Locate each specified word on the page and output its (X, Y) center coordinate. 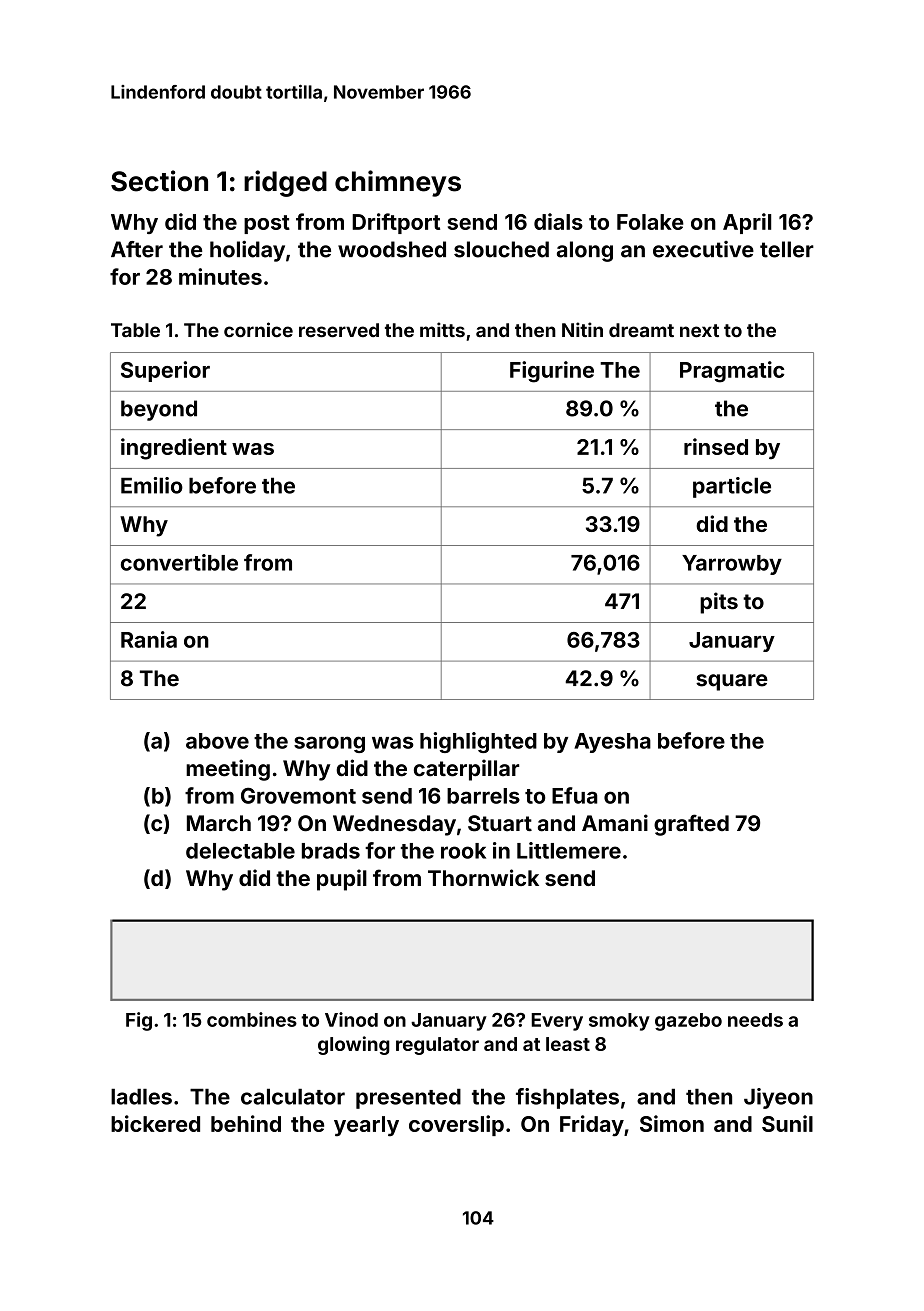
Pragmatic (732, 372)
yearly (366, 1126)
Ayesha (612, 743)
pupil (342, 880)
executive (703, 249)
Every (557, 1022)
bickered (155, 1123)
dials (558, 221)
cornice (258, 330)
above (217, 741)
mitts (442, 330)
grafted (691, 825)
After (137, 249)
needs (755, 1020)
